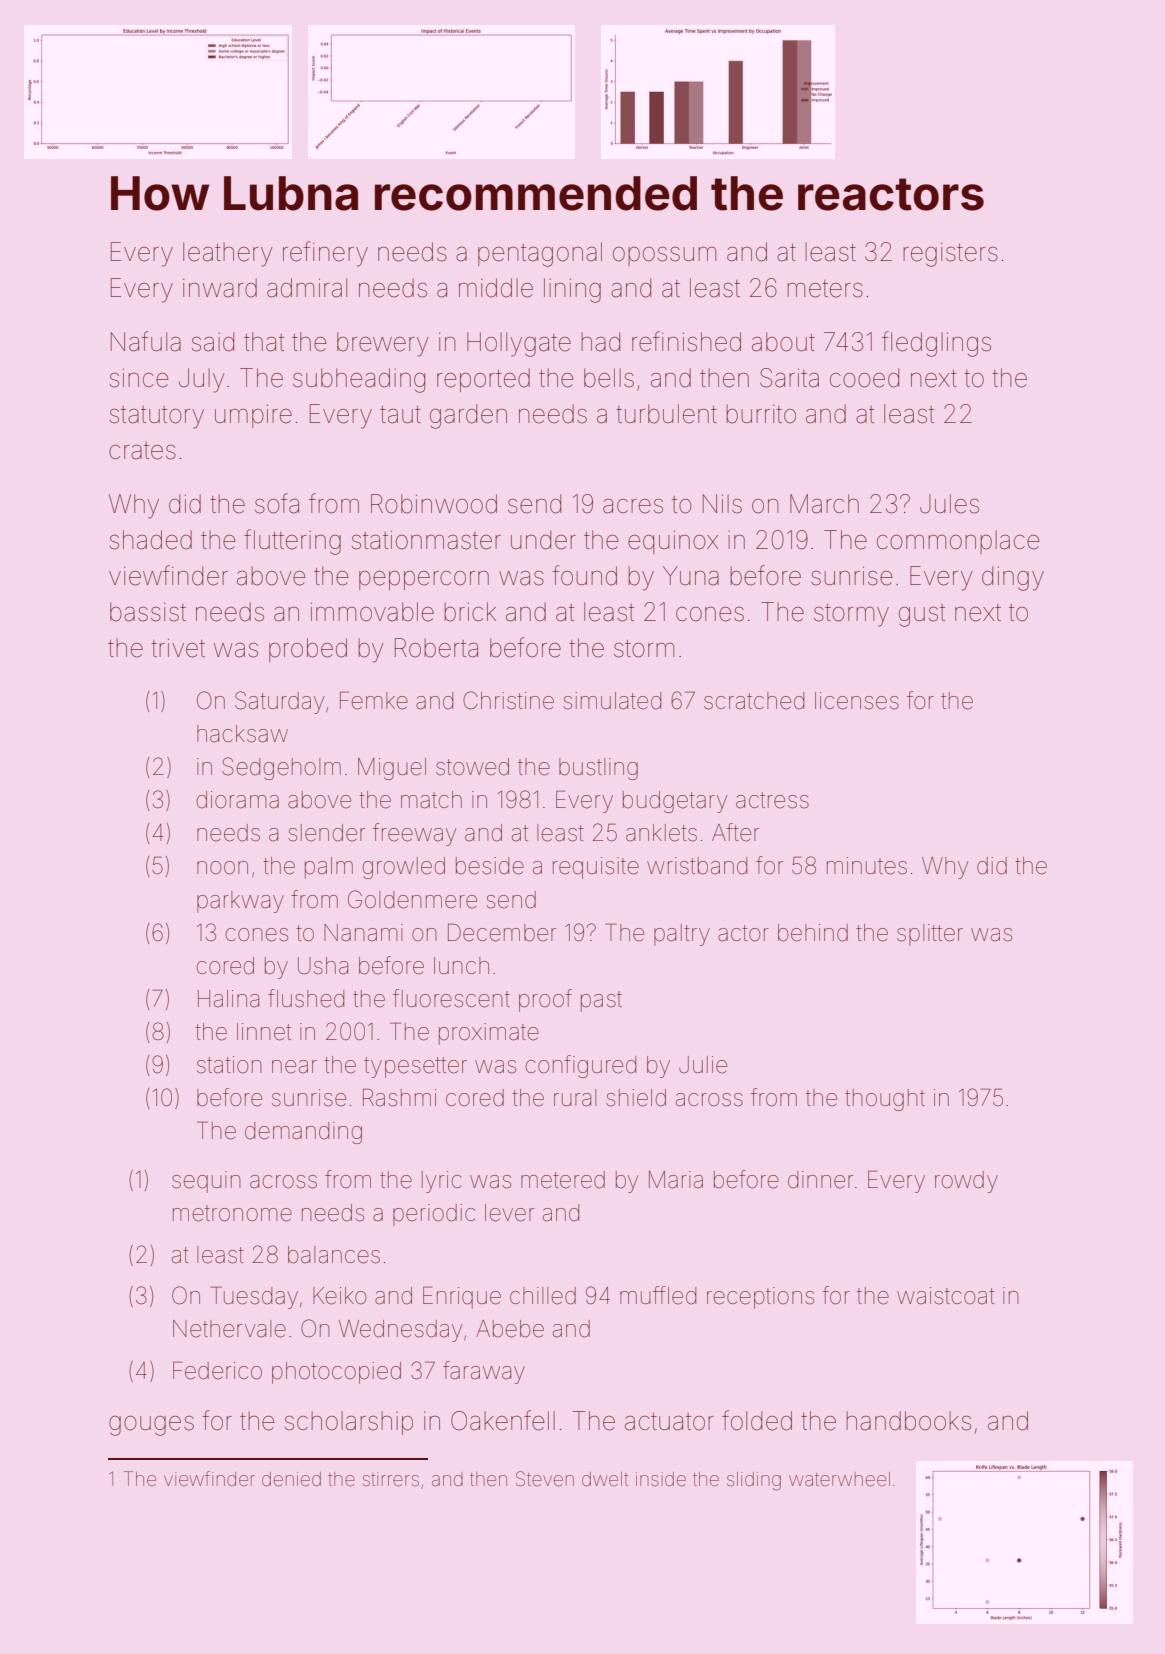 The image size is (1165, 1654). Describe the element at coordinates (703, 1065) in the screenshot. I see `Julie` at that location.
